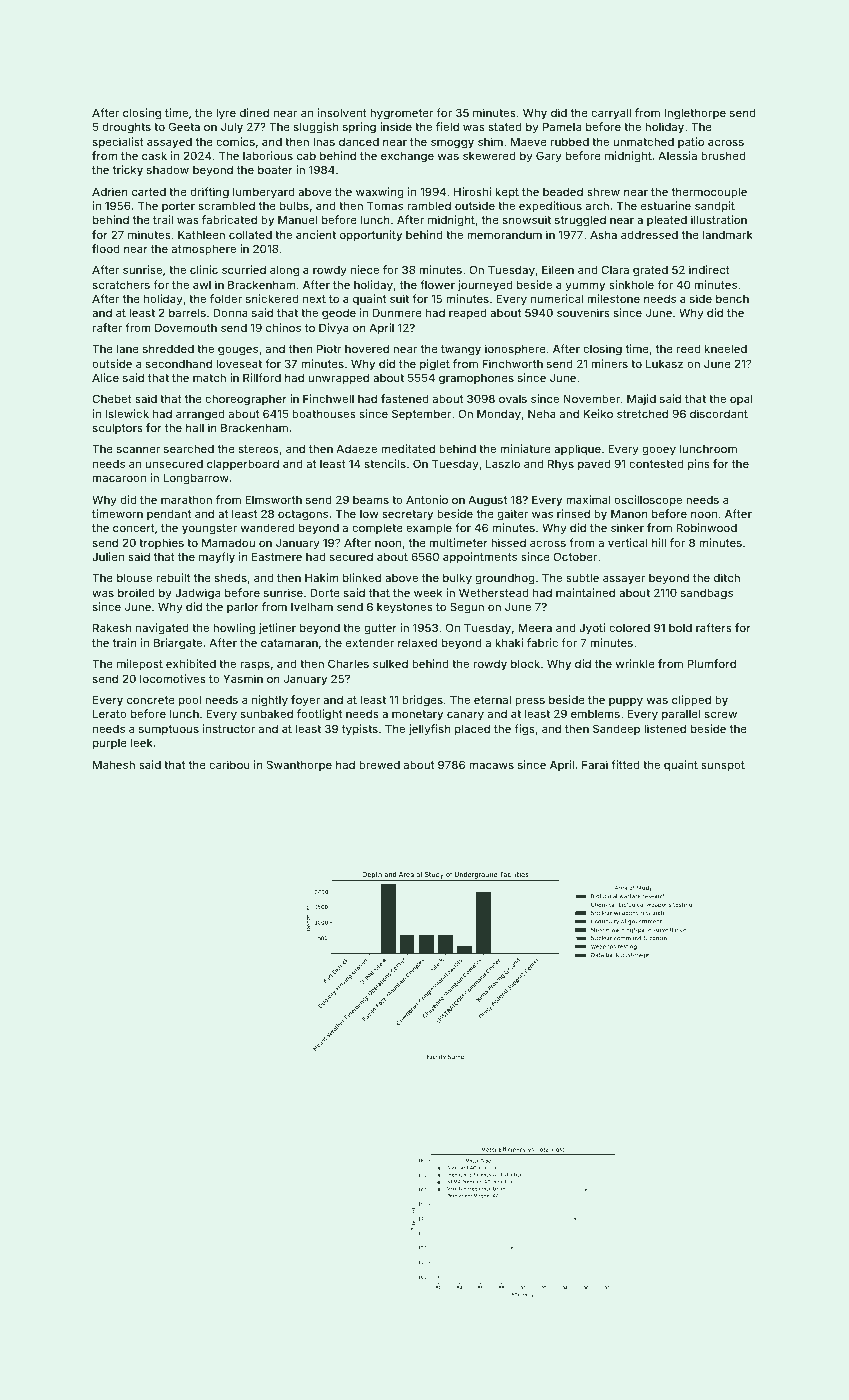 The image size is (849, 1400). What do you see at coordinates (503, 463) in the document?
I see `Laszlo` at bounding box center [503, 463].
